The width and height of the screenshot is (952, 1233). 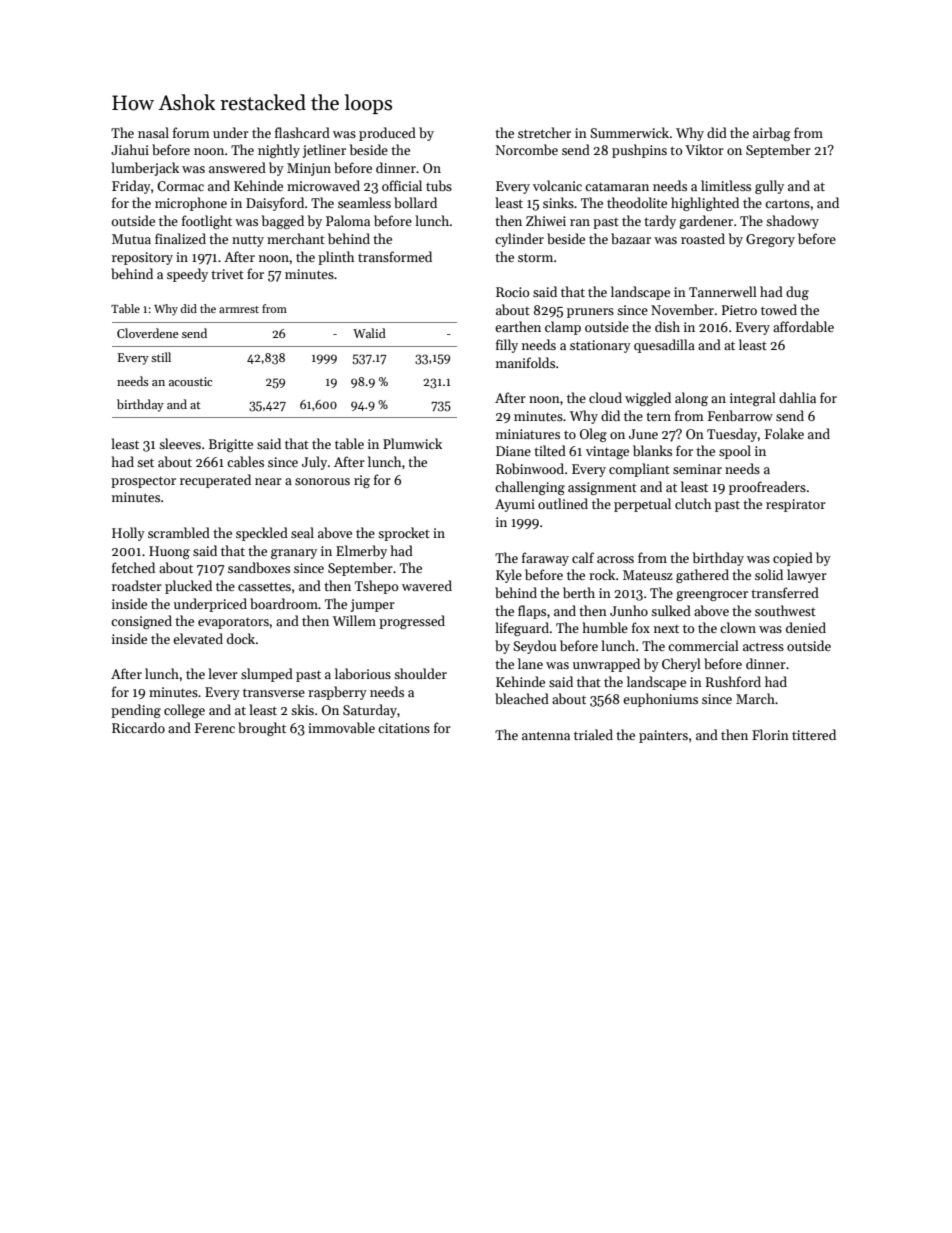 I want to click on Willem, so click(x=354, y=620).
